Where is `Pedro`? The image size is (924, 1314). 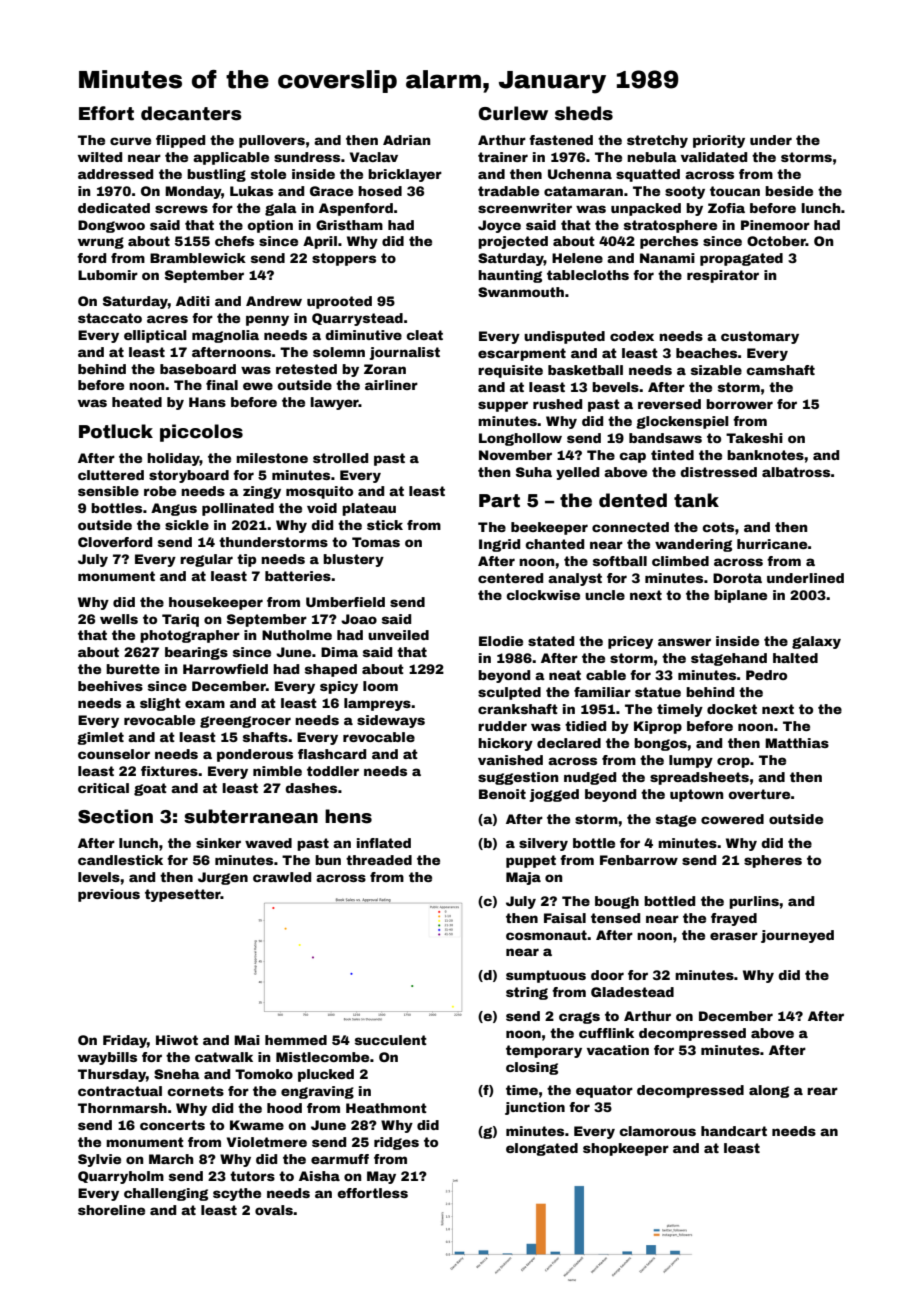
Pedro is located at coordinates (766, 675).
